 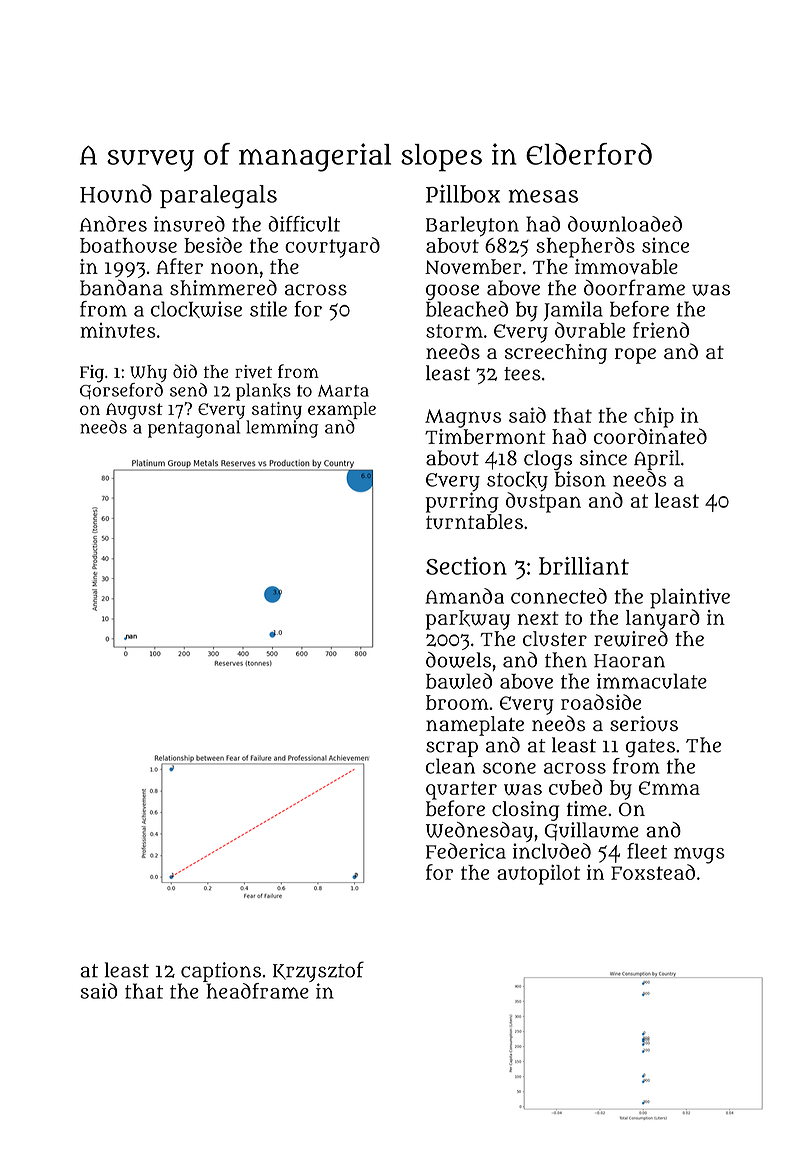 I want to click on Pillbox, so click(x=463, y=194).
